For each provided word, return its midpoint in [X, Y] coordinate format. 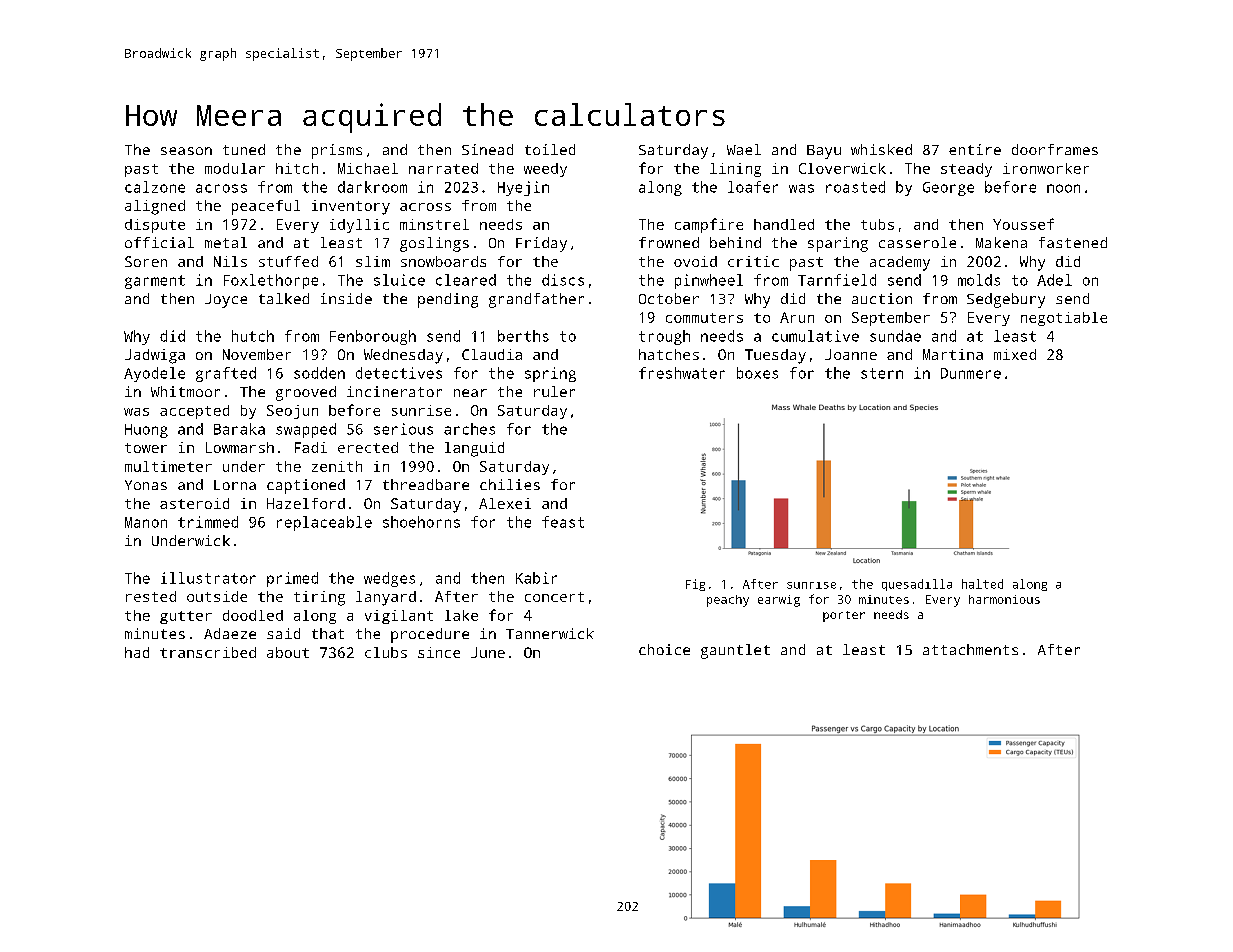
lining [735, 170]
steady [966, 170]
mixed [1015, 354]
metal [226, 242]
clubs [386, 652]
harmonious [1004, 599]
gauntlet [735, 651]
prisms [337, 151]
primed [292, 579]
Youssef [1023, 224]
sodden [319, 373]
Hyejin [523, 188]
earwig [779, 601]
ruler [554, 391]
